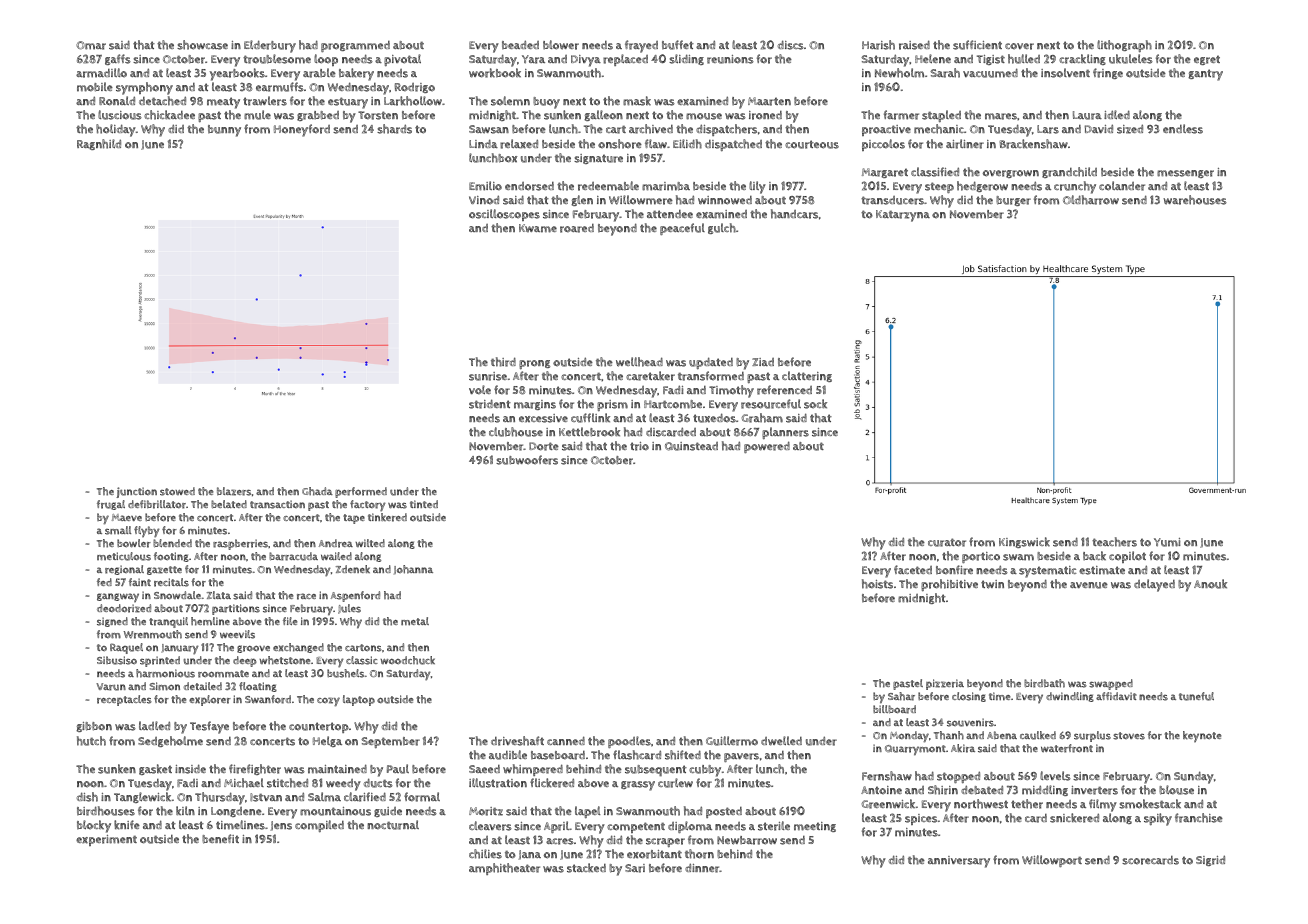 The width and height of the screenshot is (1308, 924). I want to click on avenue, so click(1089, 585).
